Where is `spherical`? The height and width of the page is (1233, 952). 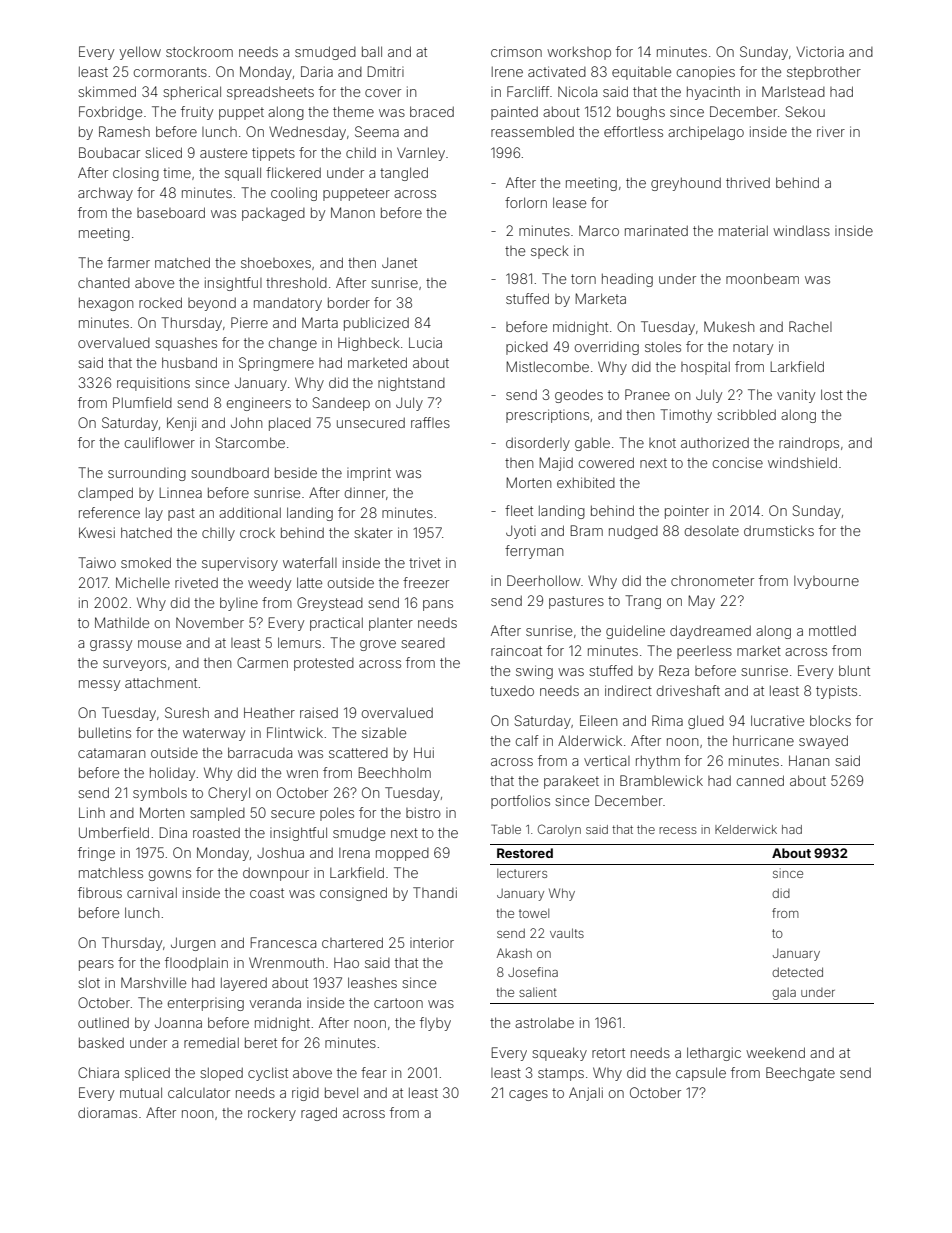 spherical is located at coordinates (192, 93).
